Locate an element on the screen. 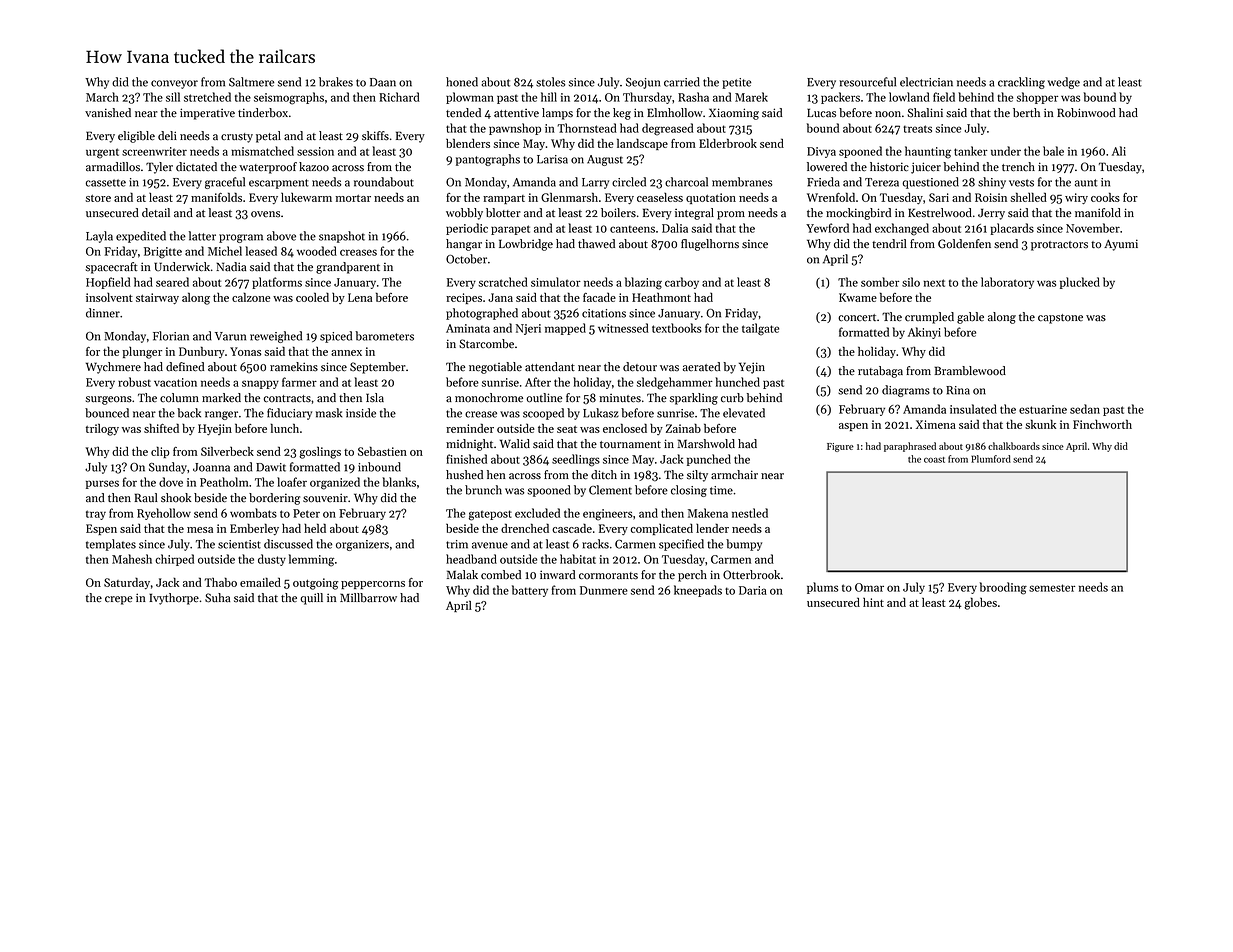 Image resolution: width=1233 pixels, height=952 pixels. hint is located at coordinates (873, 602).
